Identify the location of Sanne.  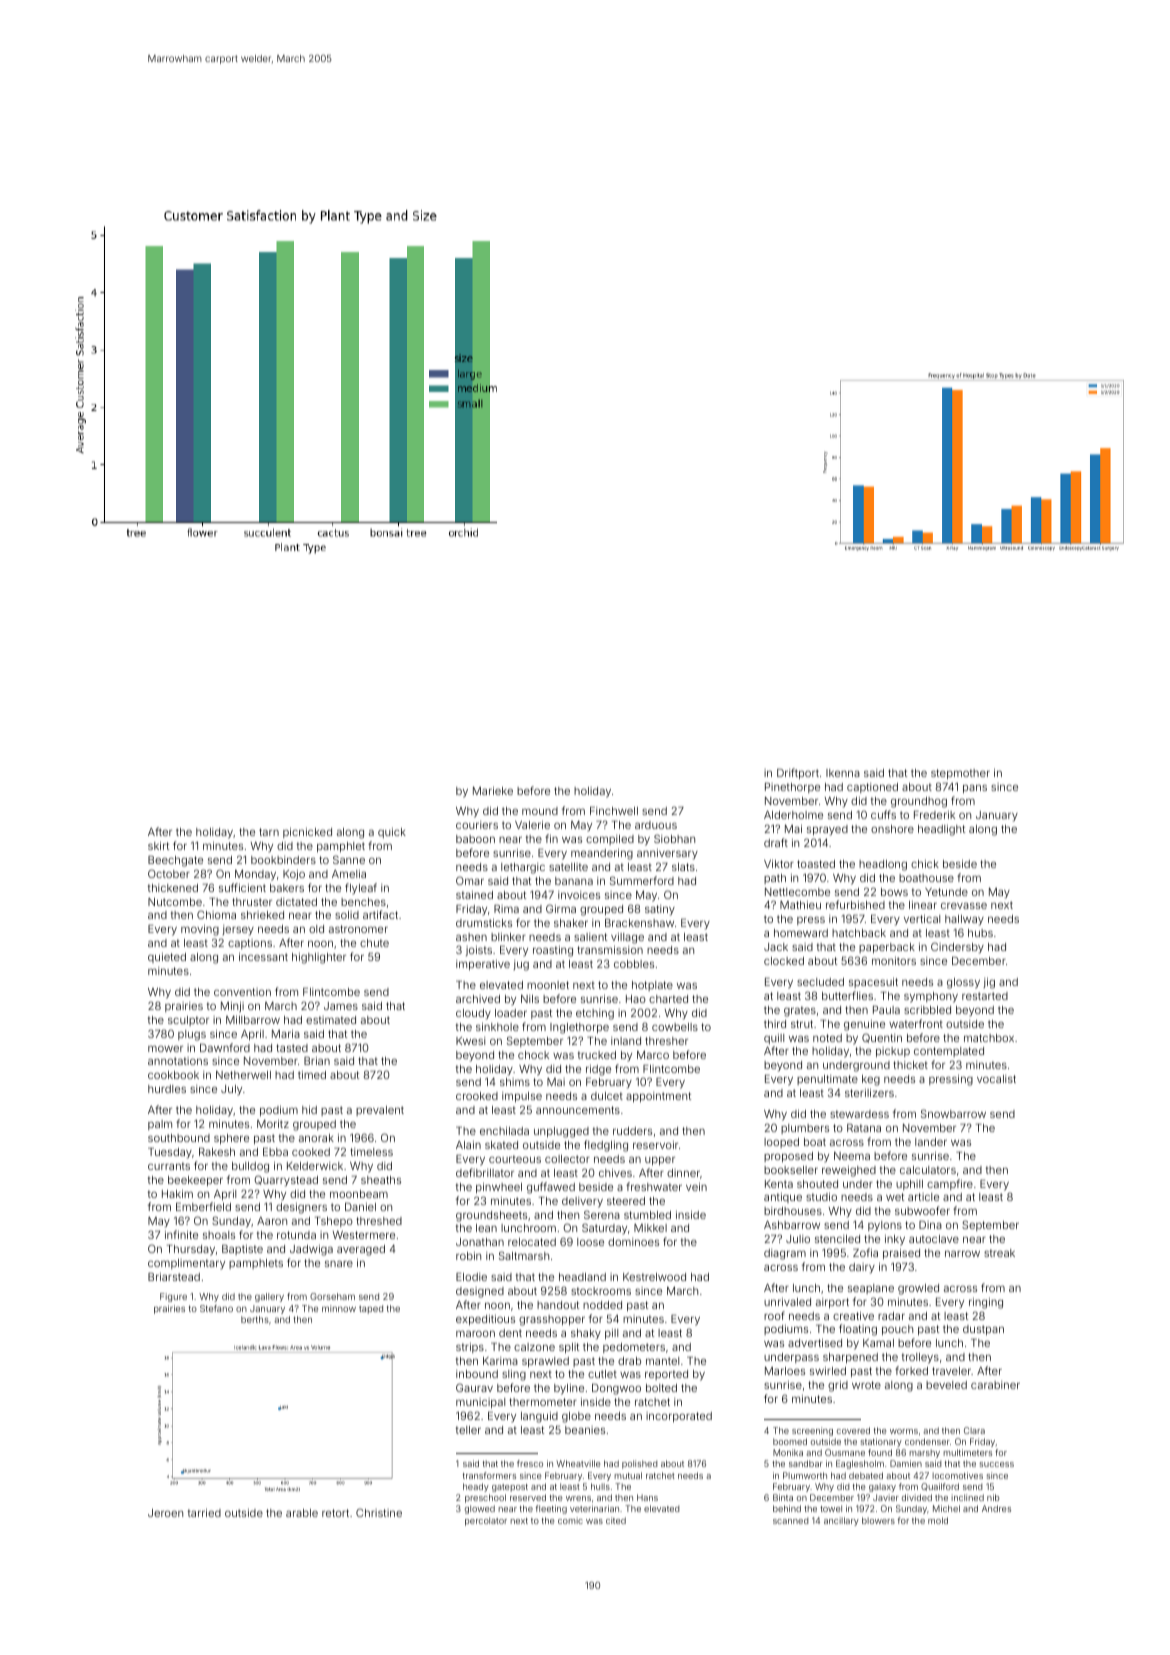
(349, 859).
